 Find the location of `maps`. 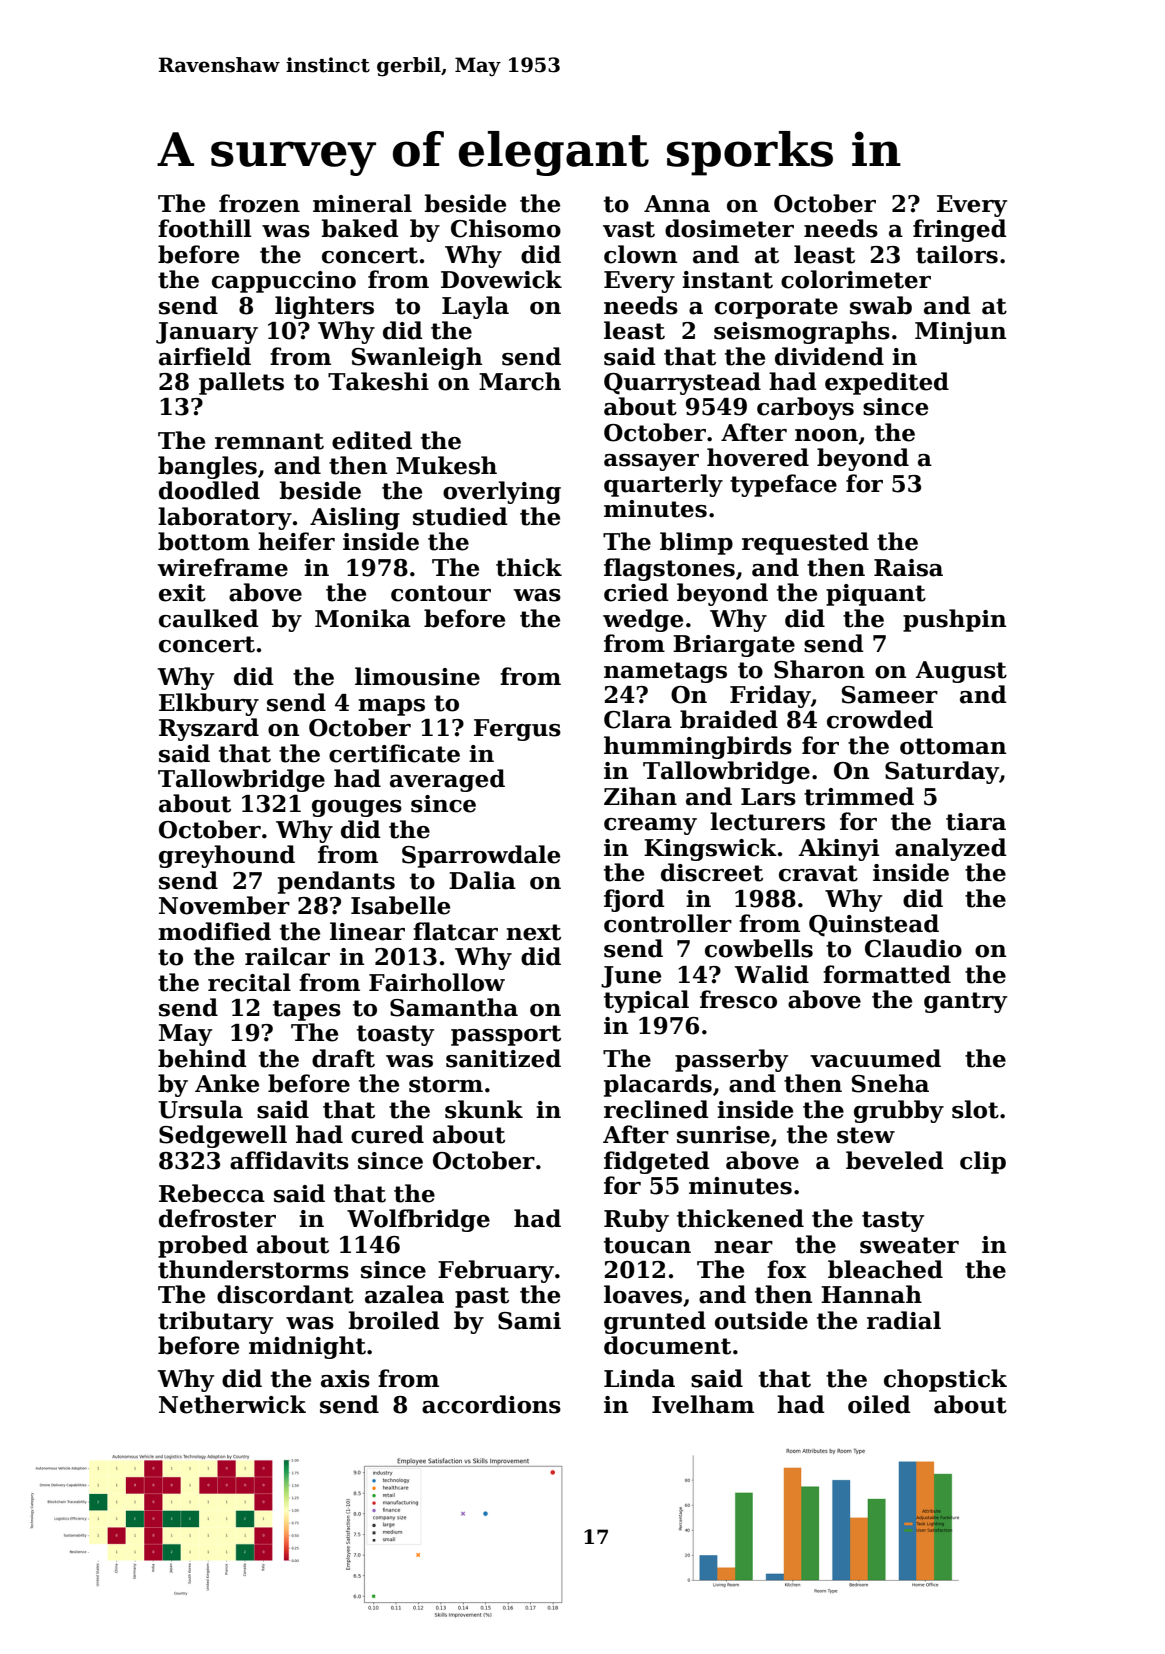

maps is located at coordinates (391, 707).
